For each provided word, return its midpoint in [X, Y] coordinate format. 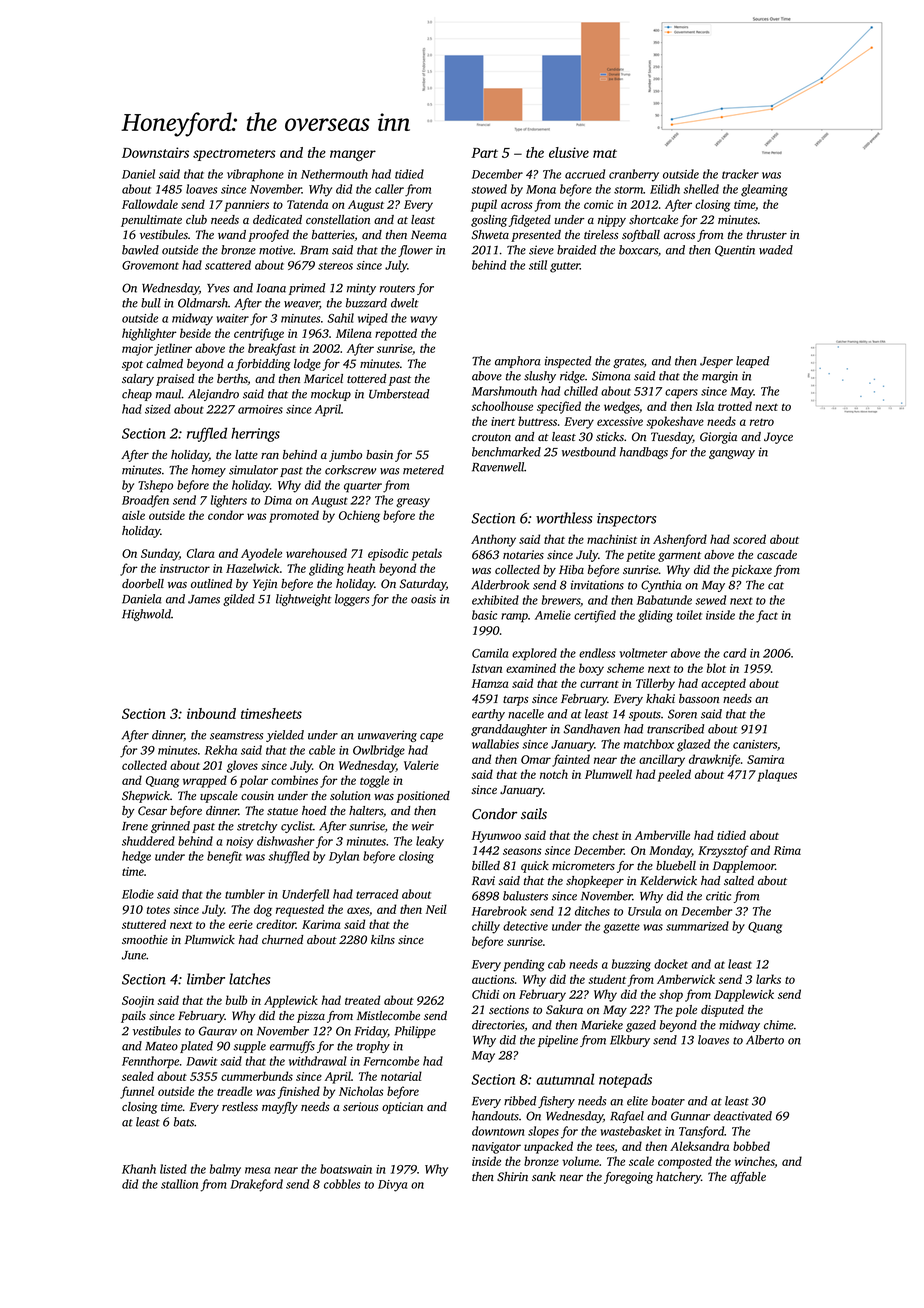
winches [755, 1162]
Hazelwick [252, 568]
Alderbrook [500, 585]
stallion [179, 1184]
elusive [569, 152]
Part [484, 153]
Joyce [778, 438]
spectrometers [234, 155]
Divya [392, 1186]
